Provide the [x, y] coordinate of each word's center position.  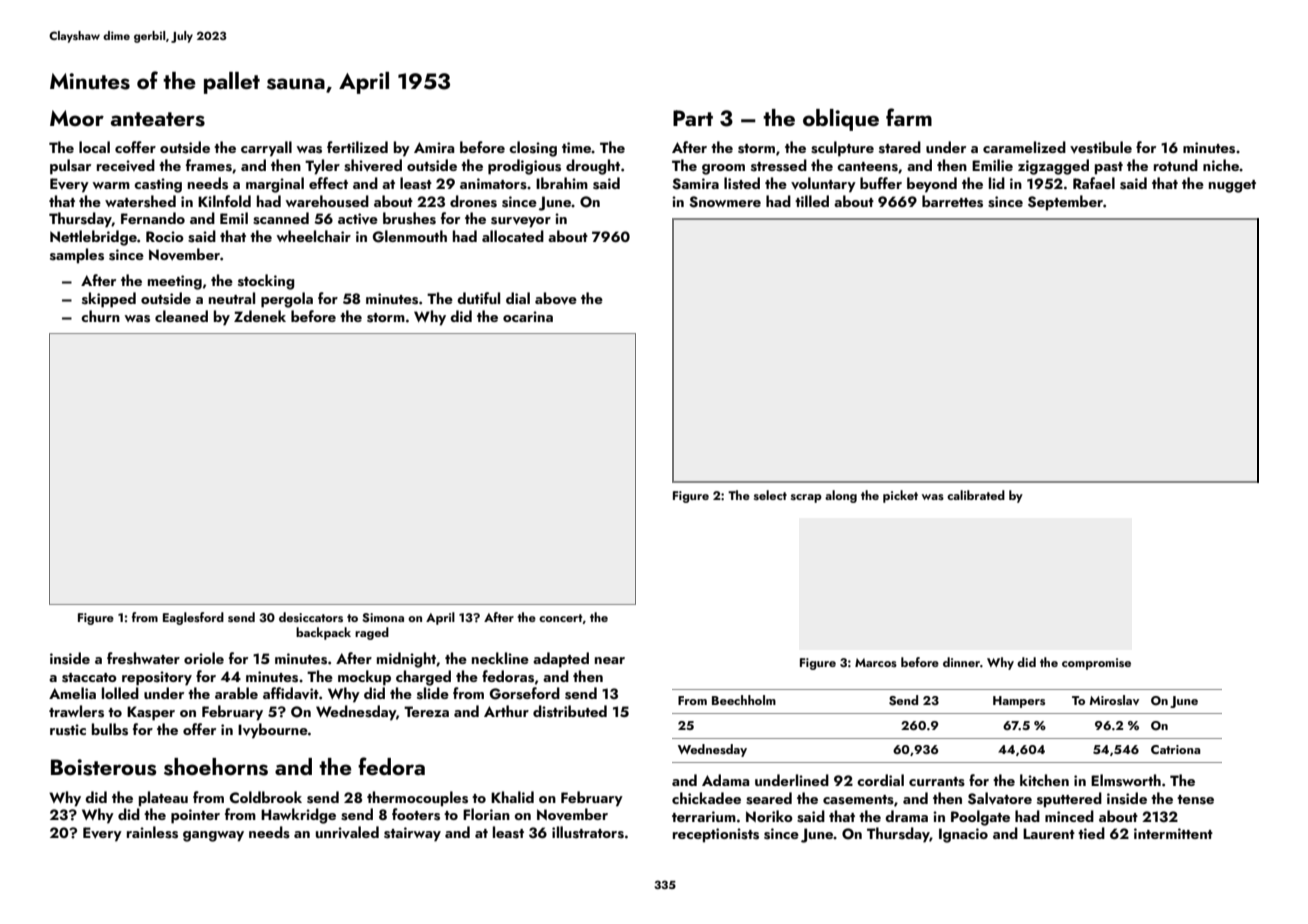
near [610, 660]
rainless [152, 832]
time [576, 147]
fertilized [357, 147]
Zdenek [260, 316]
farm [909, 117]
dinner [961, 662]
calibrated [976, 495]
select [770, 495]
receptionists [716, 835]
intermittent [1173, 833]
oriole [204, 658]
